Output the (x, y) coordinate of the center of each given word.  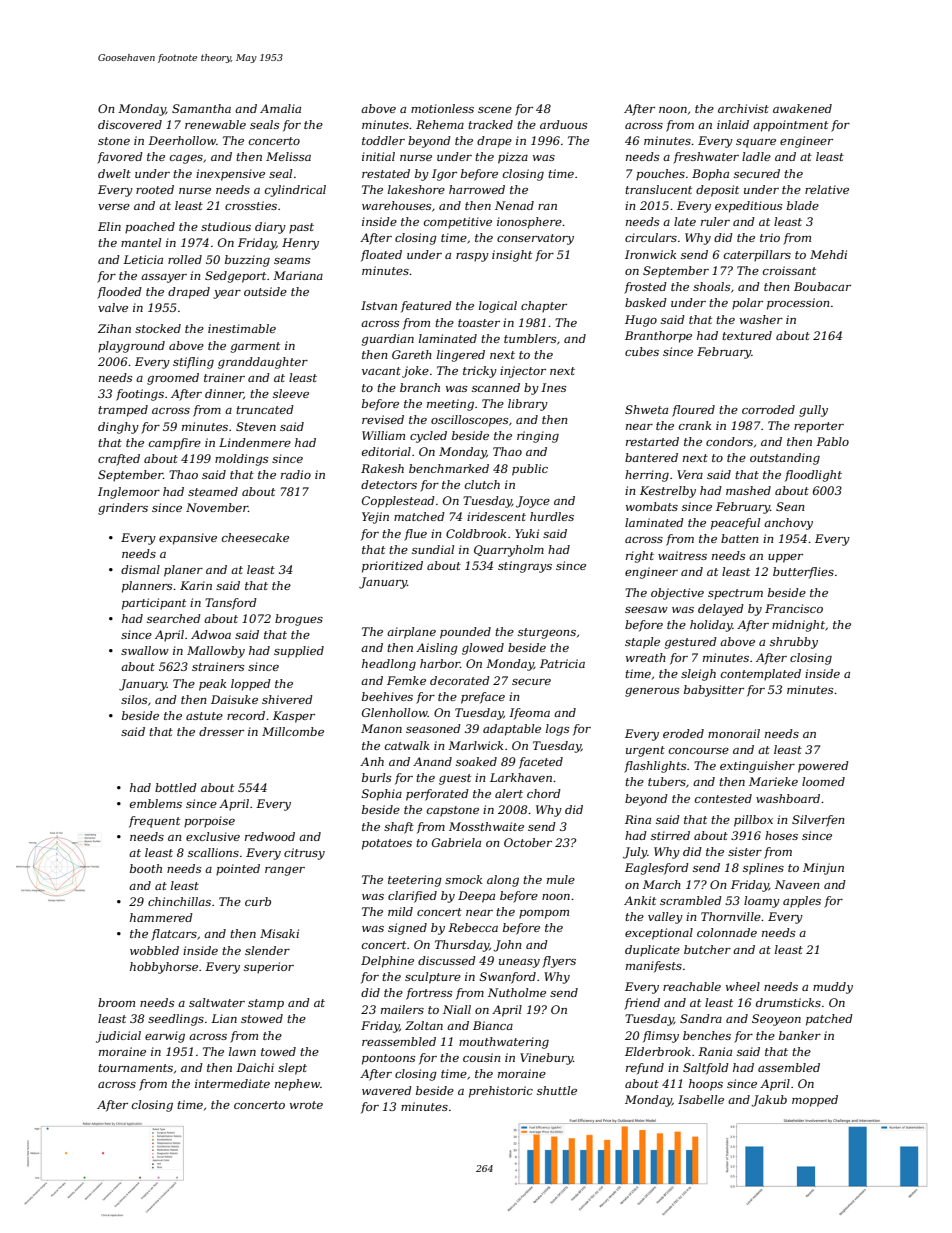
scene (495, 110)
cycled (428, 437)
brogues (299, 620)
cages (186, 159)
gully (813, 411)
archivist (743, 108)
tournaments (135, 1068)
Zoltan (424, 1025)
